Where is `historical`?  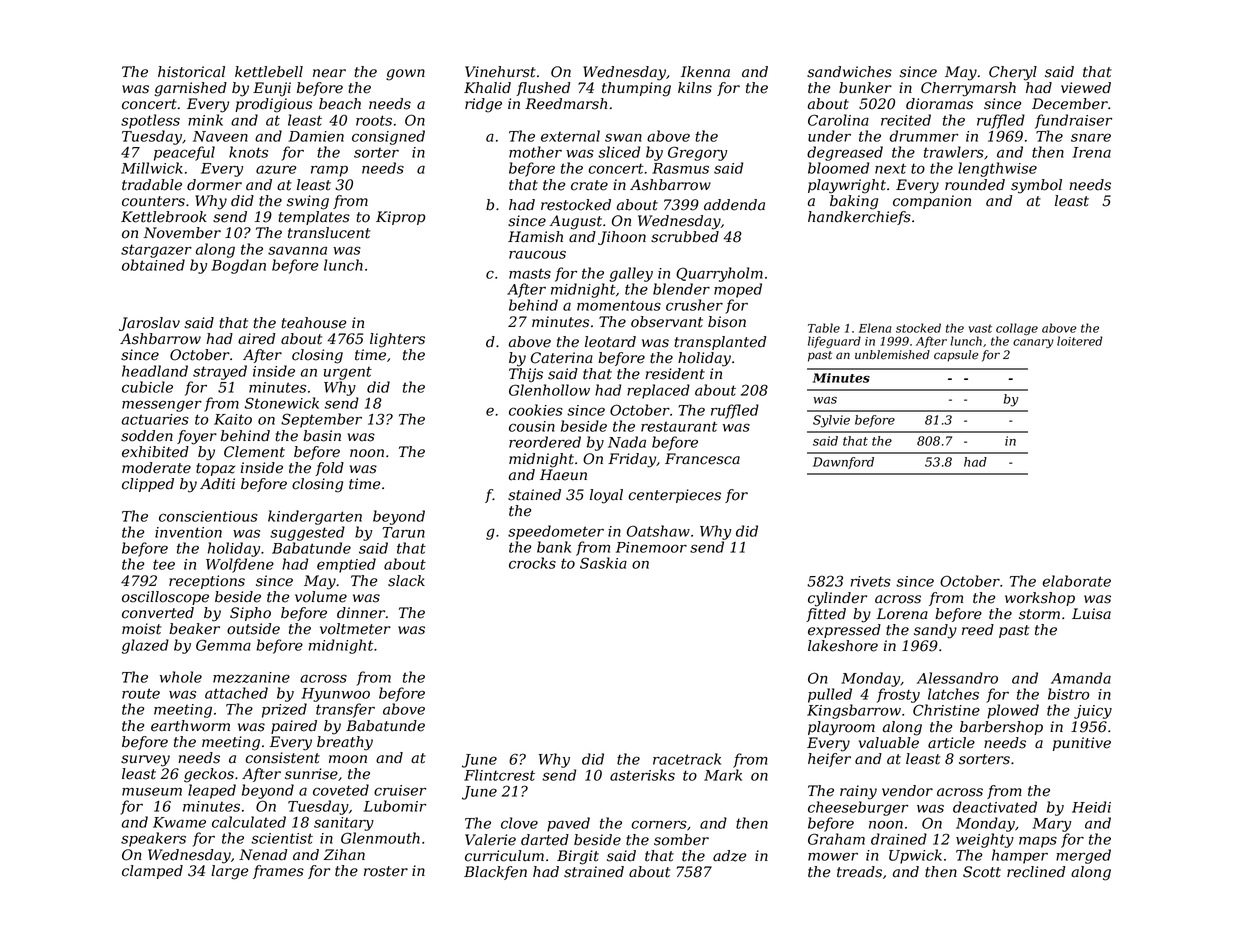
historical is located at coordinates (191, 72).
